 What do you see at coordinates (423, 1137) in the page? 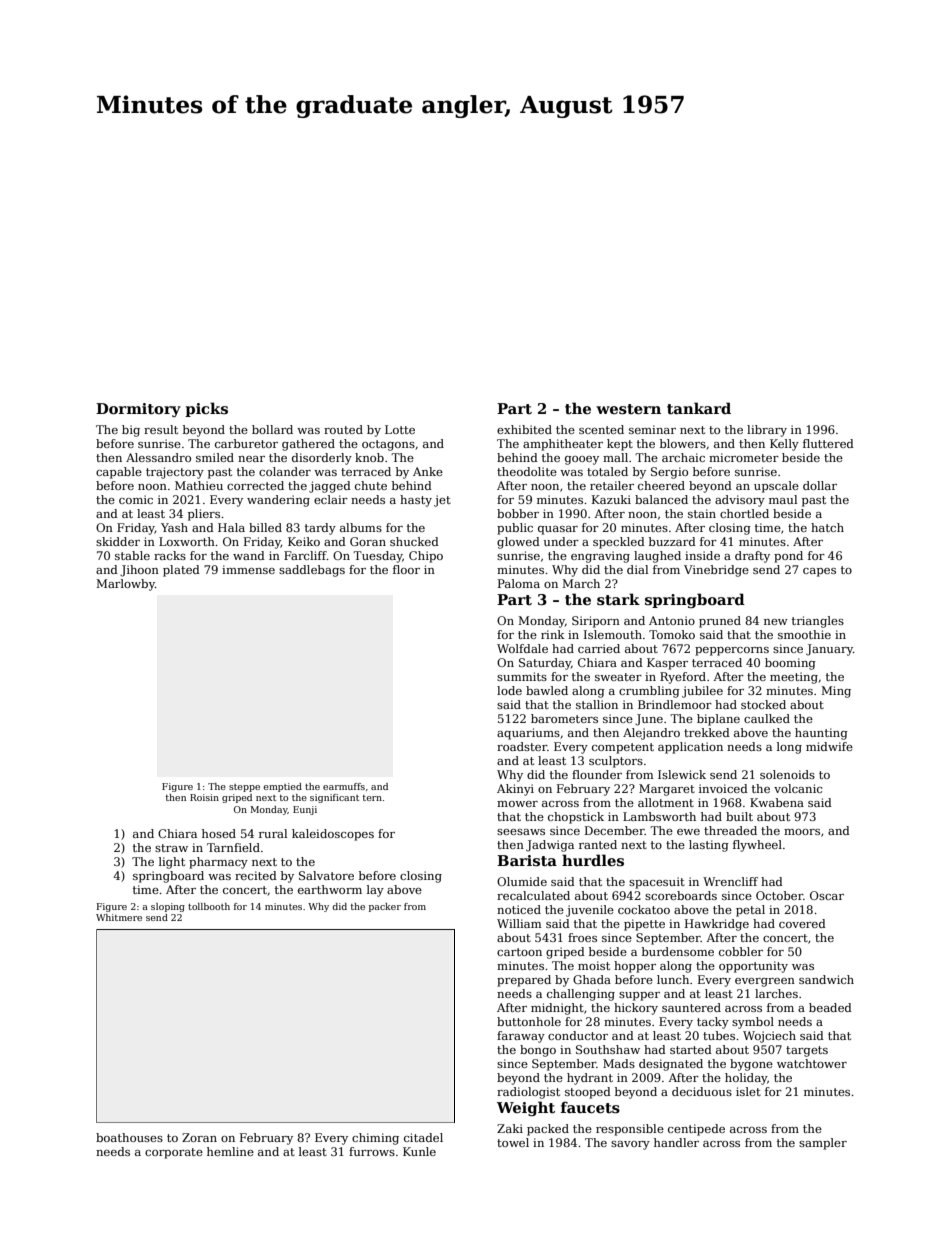
I see `citadel` at bounding box center [423, 1137].
